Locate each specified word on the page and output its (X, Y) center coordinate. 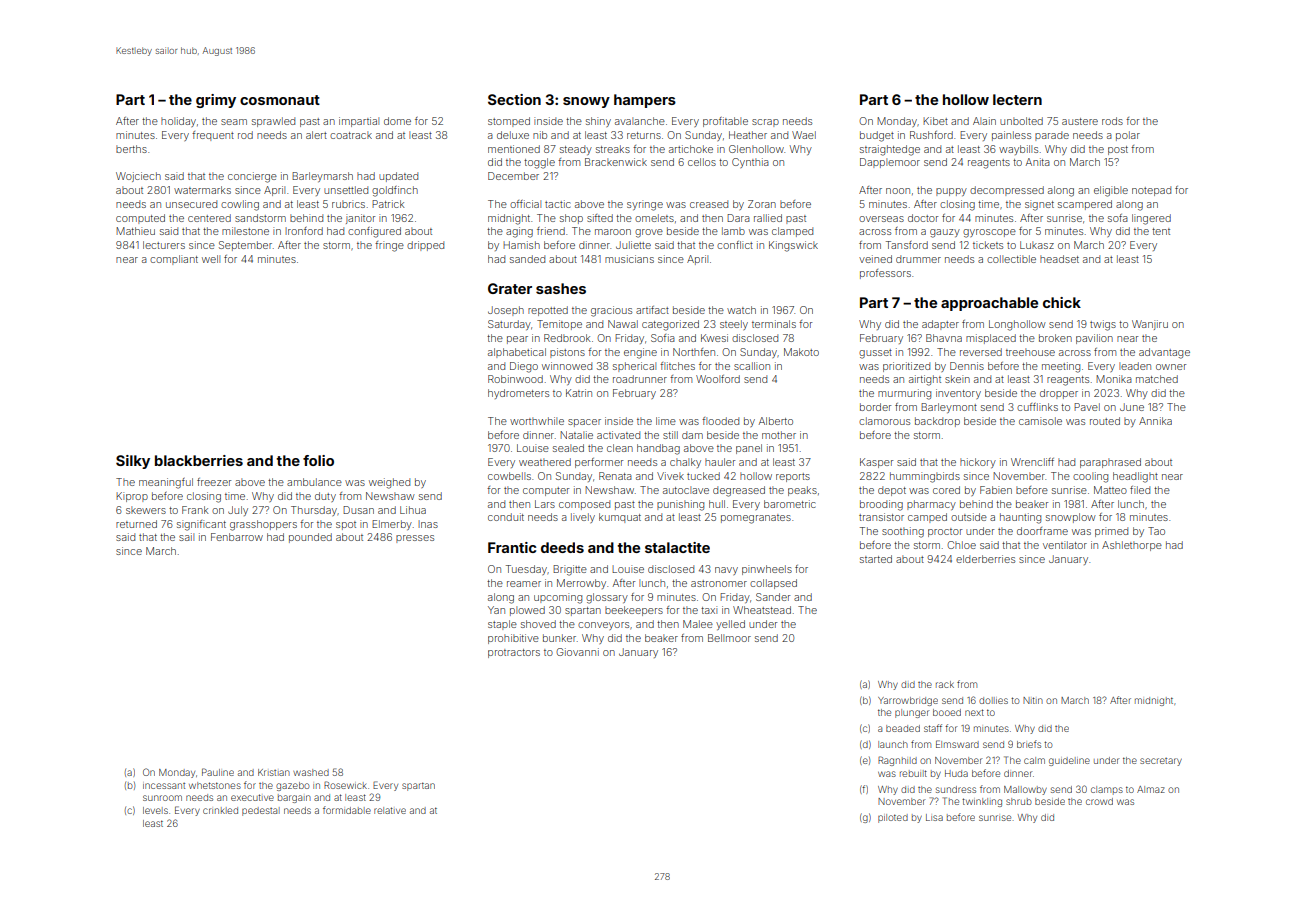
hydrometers (518, 394)
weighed (389, 483)
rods (1112, 121)
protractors (514, 653)
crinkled (220, 810)
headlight (1135, 477)
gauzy (945, 233)
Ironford (304, 231)
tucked (703, 476)
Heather (748, 135)
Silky (133, 462)
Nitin (1033, 700)
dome (397, 121)
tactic (557, 204)
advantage (1164, 353)
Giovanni (577, 652)
